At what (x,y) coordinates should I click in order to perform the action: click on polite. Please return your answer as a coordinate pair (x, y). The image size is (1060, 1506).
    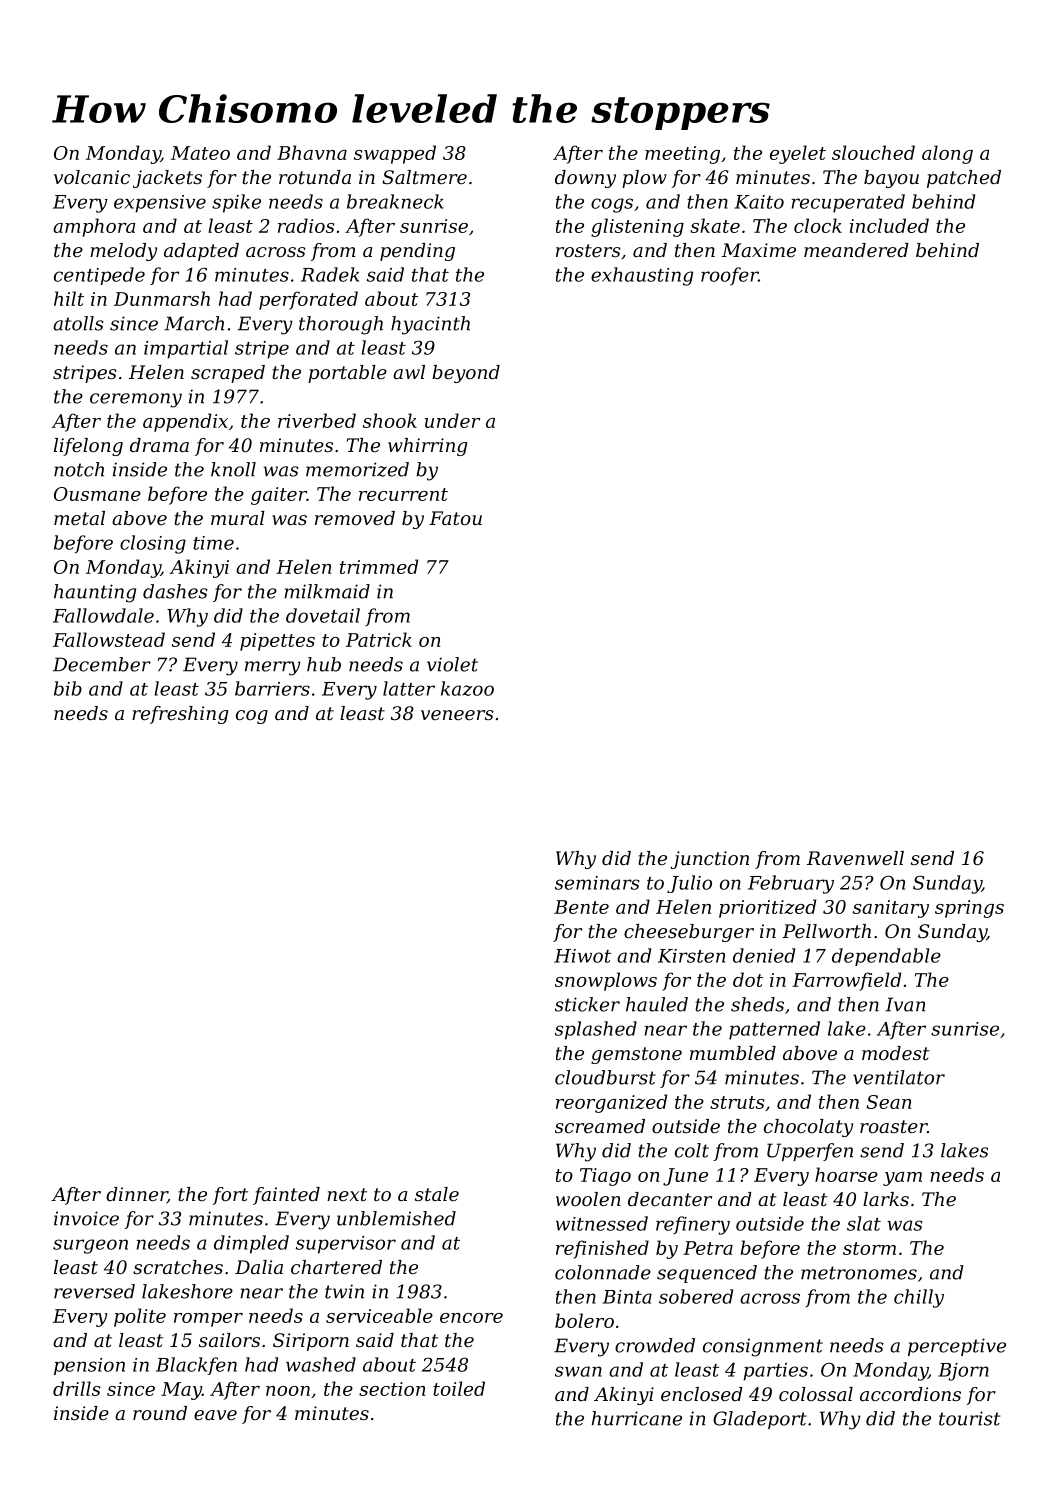
    Looking at the image, I should click on (140, 1317).
